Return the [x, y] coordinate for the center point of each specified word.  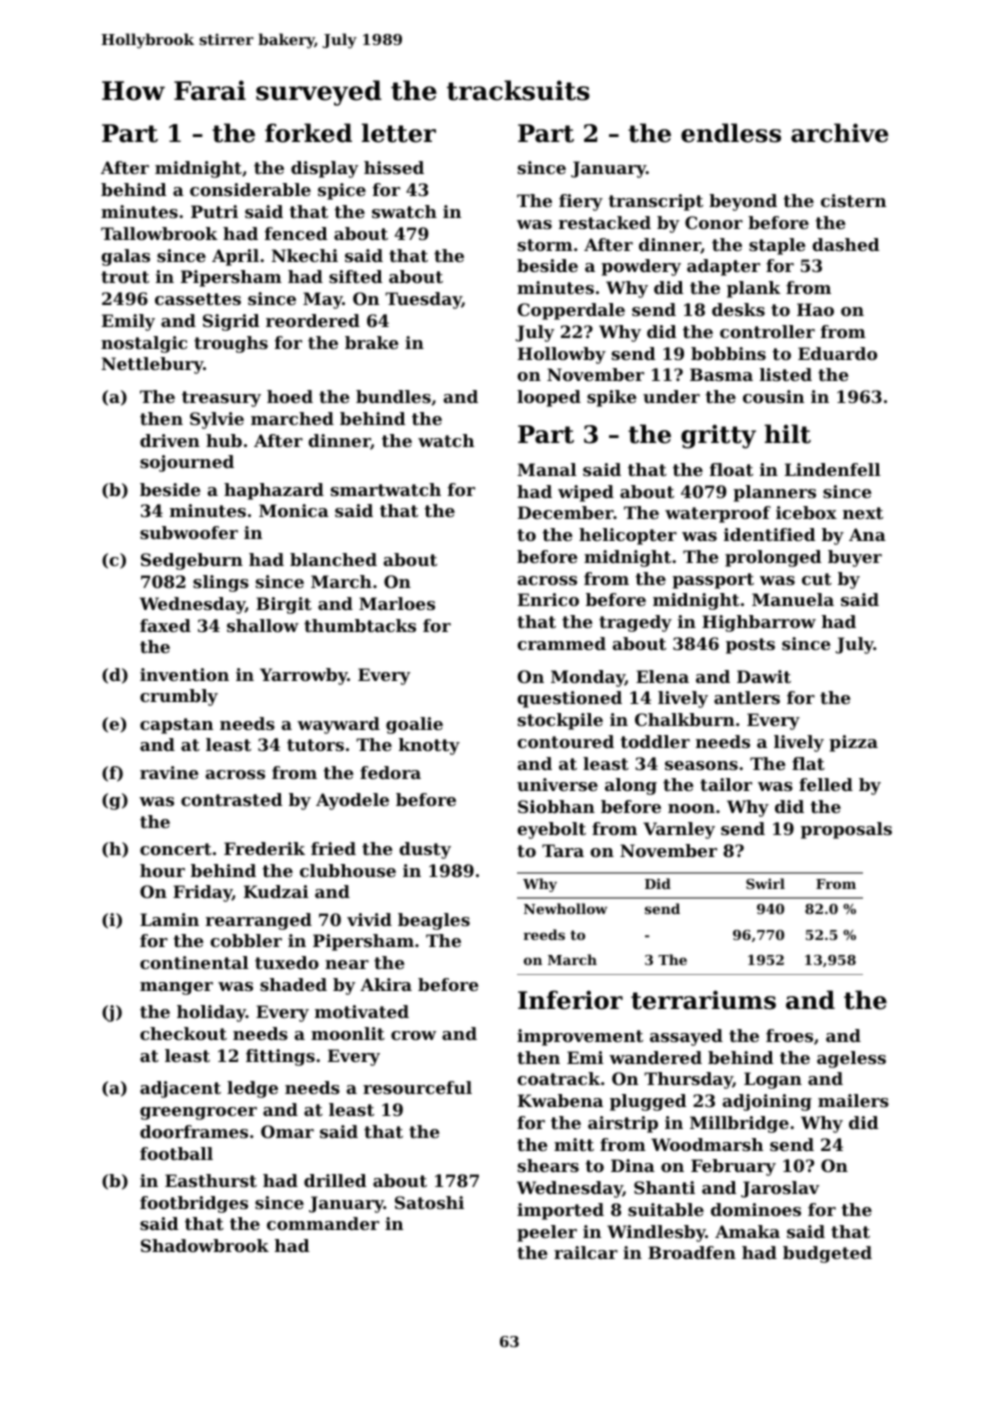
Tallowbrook [159, 233]
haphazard [274, 491]
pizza [853, 743]
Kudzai [276, 891]
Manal [547, 469]
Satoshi [429, 1202]
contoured [565, 741]
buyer [855, 558]
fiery [581, 202]
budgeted [827, 1254]
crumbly [179, 697]
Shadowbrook [205, 1245]
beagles [434, 921]
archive [839, 133]
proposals [846, 830]
